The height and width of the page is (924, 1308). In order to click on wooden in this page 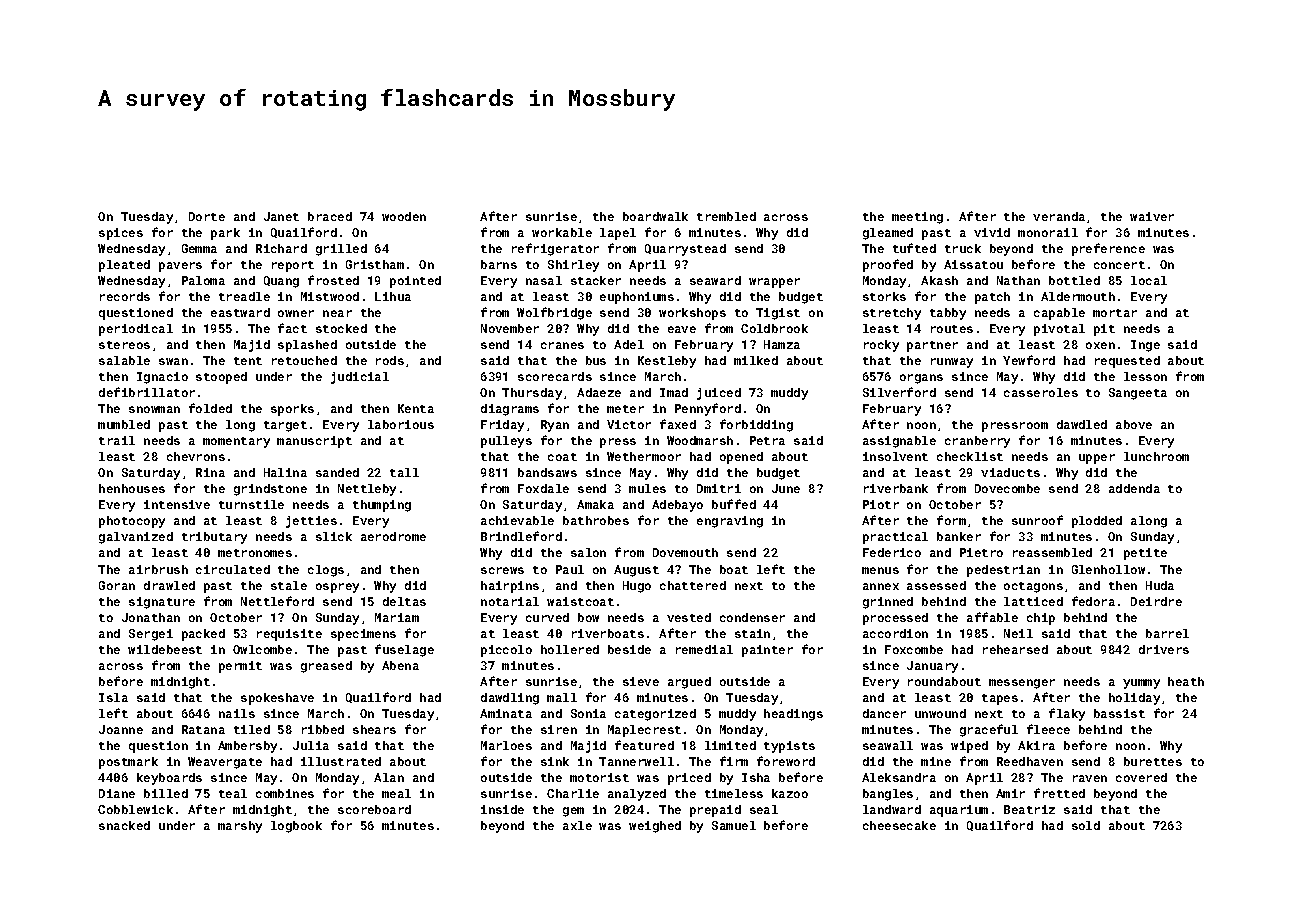, I will do `click(404, 216)`.
